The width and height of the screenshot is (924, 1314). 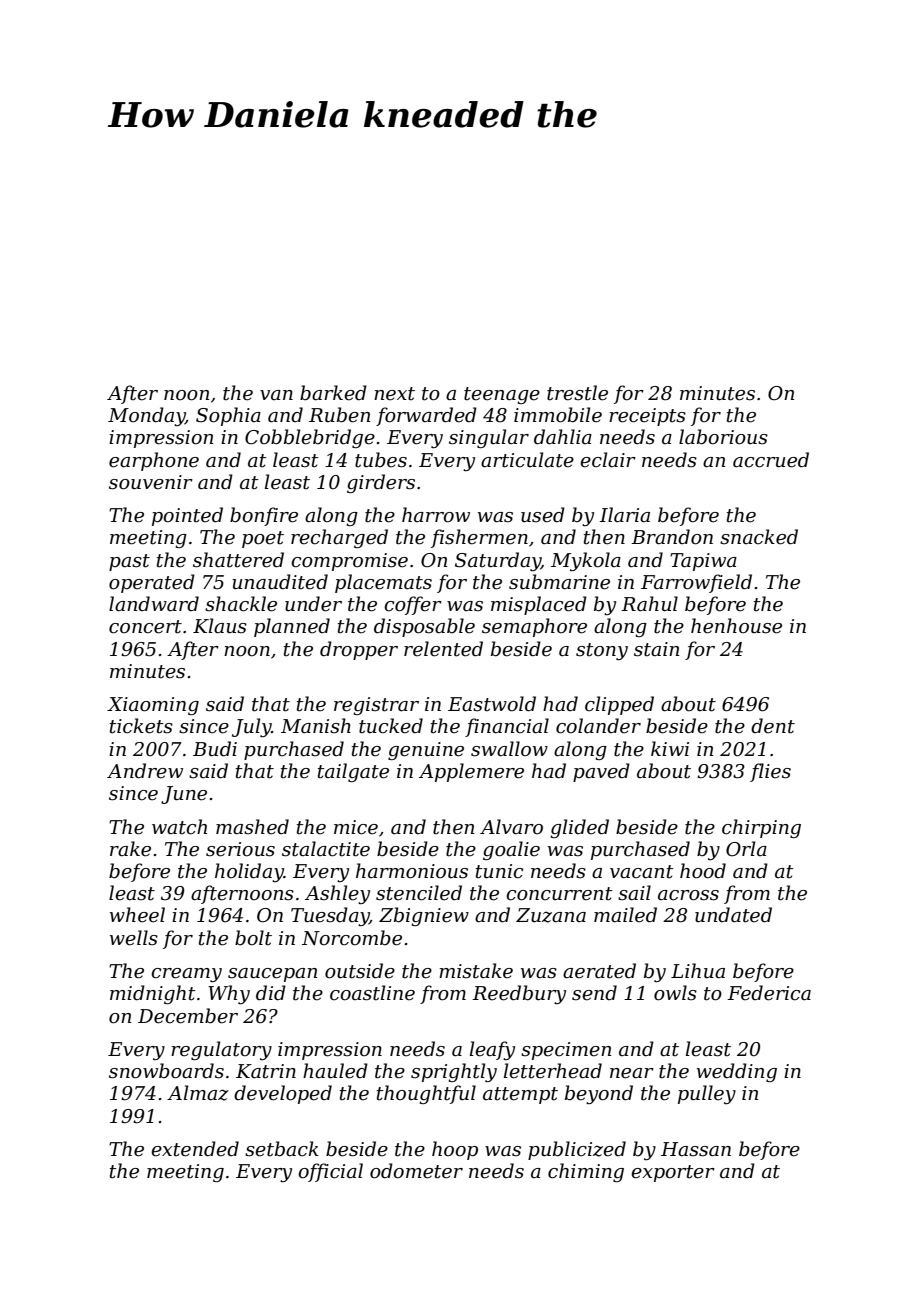 I want to click on extended, so click(x=195, y=1149).
